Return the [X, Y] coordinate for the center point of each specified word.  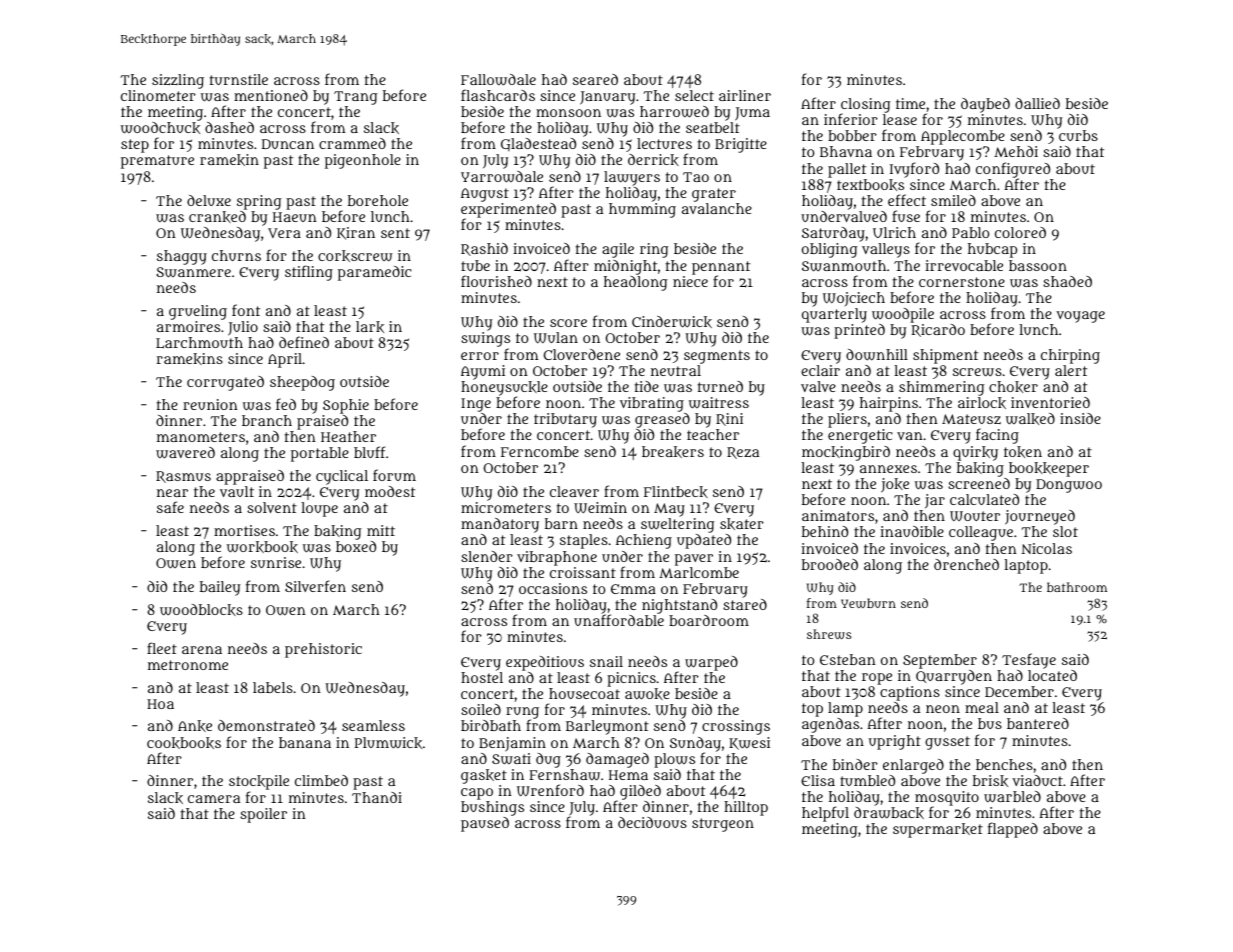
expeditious [545, 663]
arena [202, 650]
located [1052, 675]
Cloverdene [582, 354]
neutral [676, 370]
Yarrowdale [502, 177]
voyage [1080, 317]
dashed [229, 127]
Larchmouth [199, 343]
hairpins [889, 404]
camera [214, 799]
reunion [210, 404]
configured [1013, 170]
